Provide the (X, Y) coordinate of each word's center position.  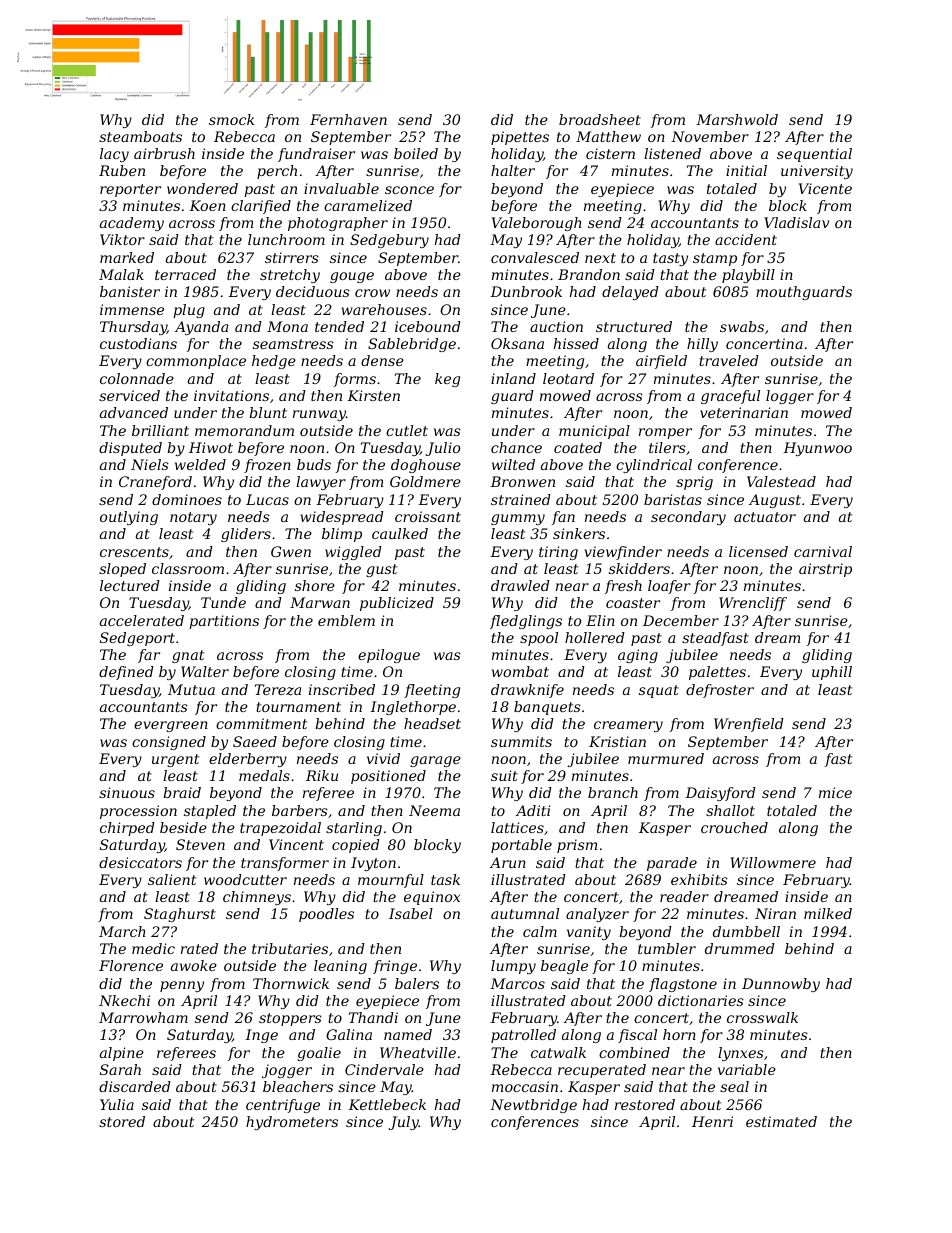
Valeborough (537, 224)
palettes (717, 673)
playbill (748, 276)
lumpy (513, 967)
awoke (194, 965)
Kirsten (373, 395)
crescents (134, 552)
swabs (742, 326)
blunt (268, 412)
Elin (600, 620)
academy (132, 224)
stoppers (290, 1019)
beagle (564, 967)
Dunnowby (781, 985)
